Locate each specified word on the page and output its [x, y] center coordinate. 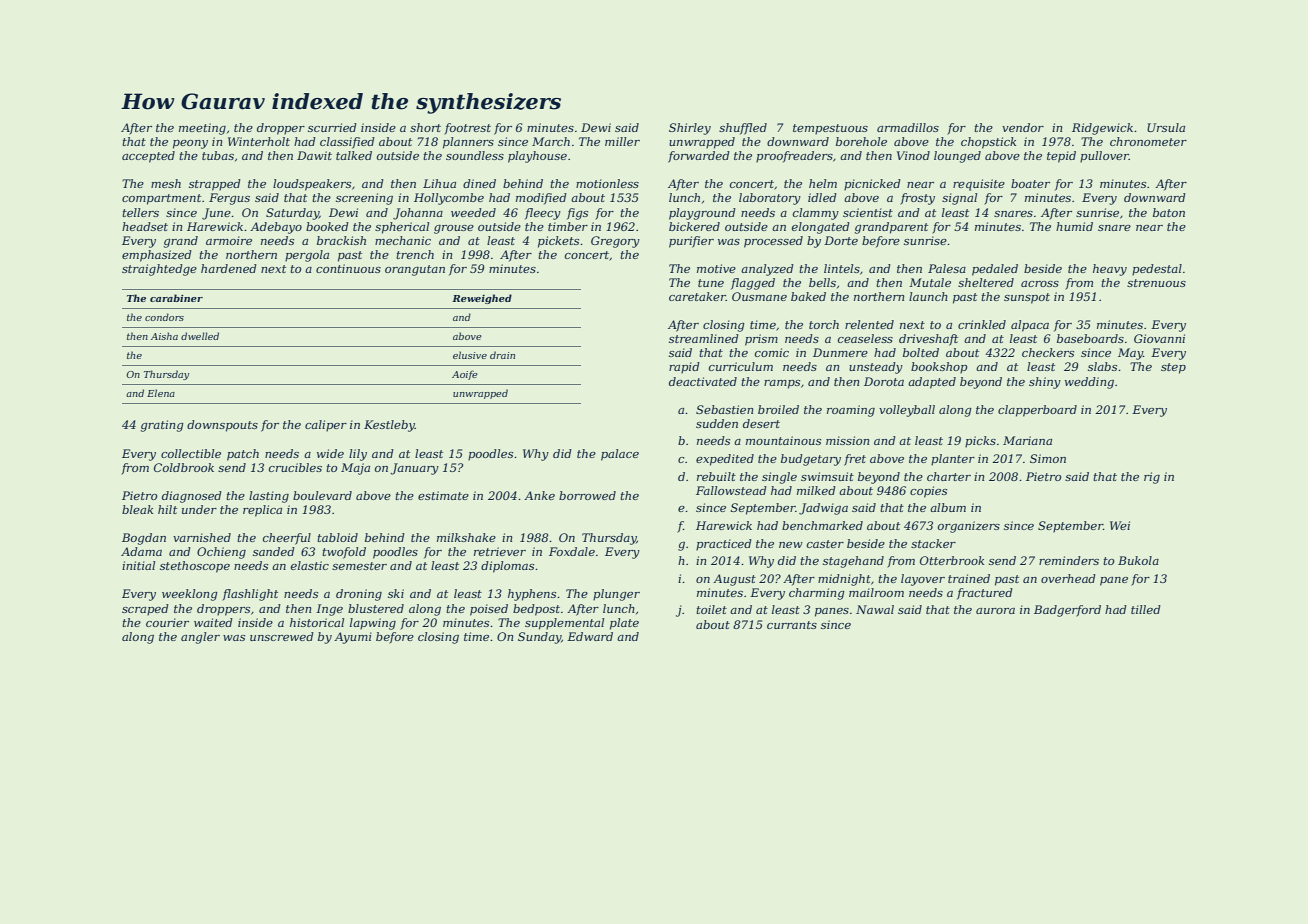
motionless [607, 183]
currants [792, 625]
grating [162, 426]
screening [364, 199]
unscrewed [282, 636]
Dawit [314, 155]
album [948, 507]
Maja [355, 469]
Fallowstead [731, 490]
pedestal [1157, 270]
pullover [1104, 157]
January [414, 469]
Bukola [1138, 560]
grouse [454, 229]
